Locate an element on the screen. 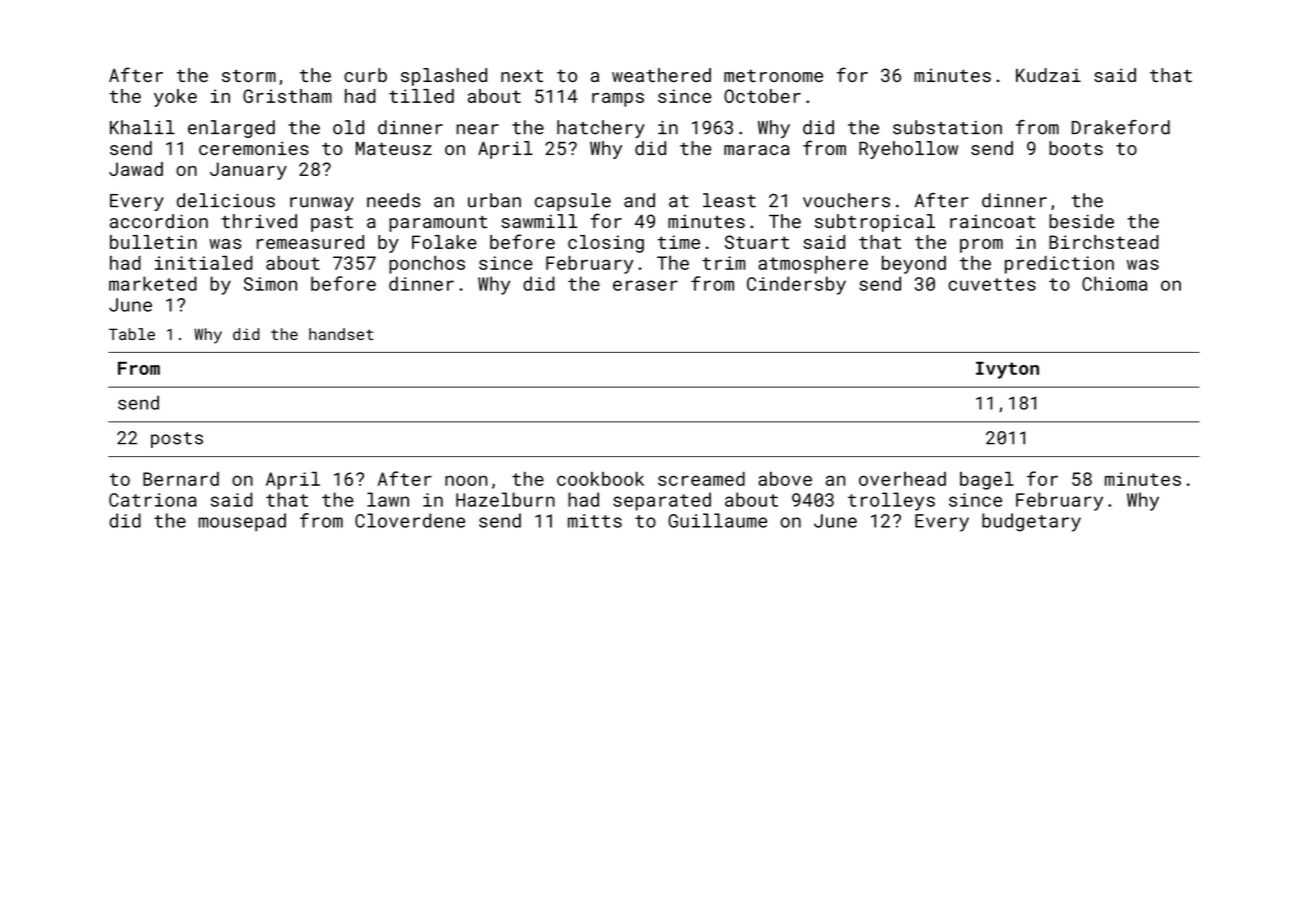 The image size is (1308, 924). Guillaume is located at coordinates (717, 520).
